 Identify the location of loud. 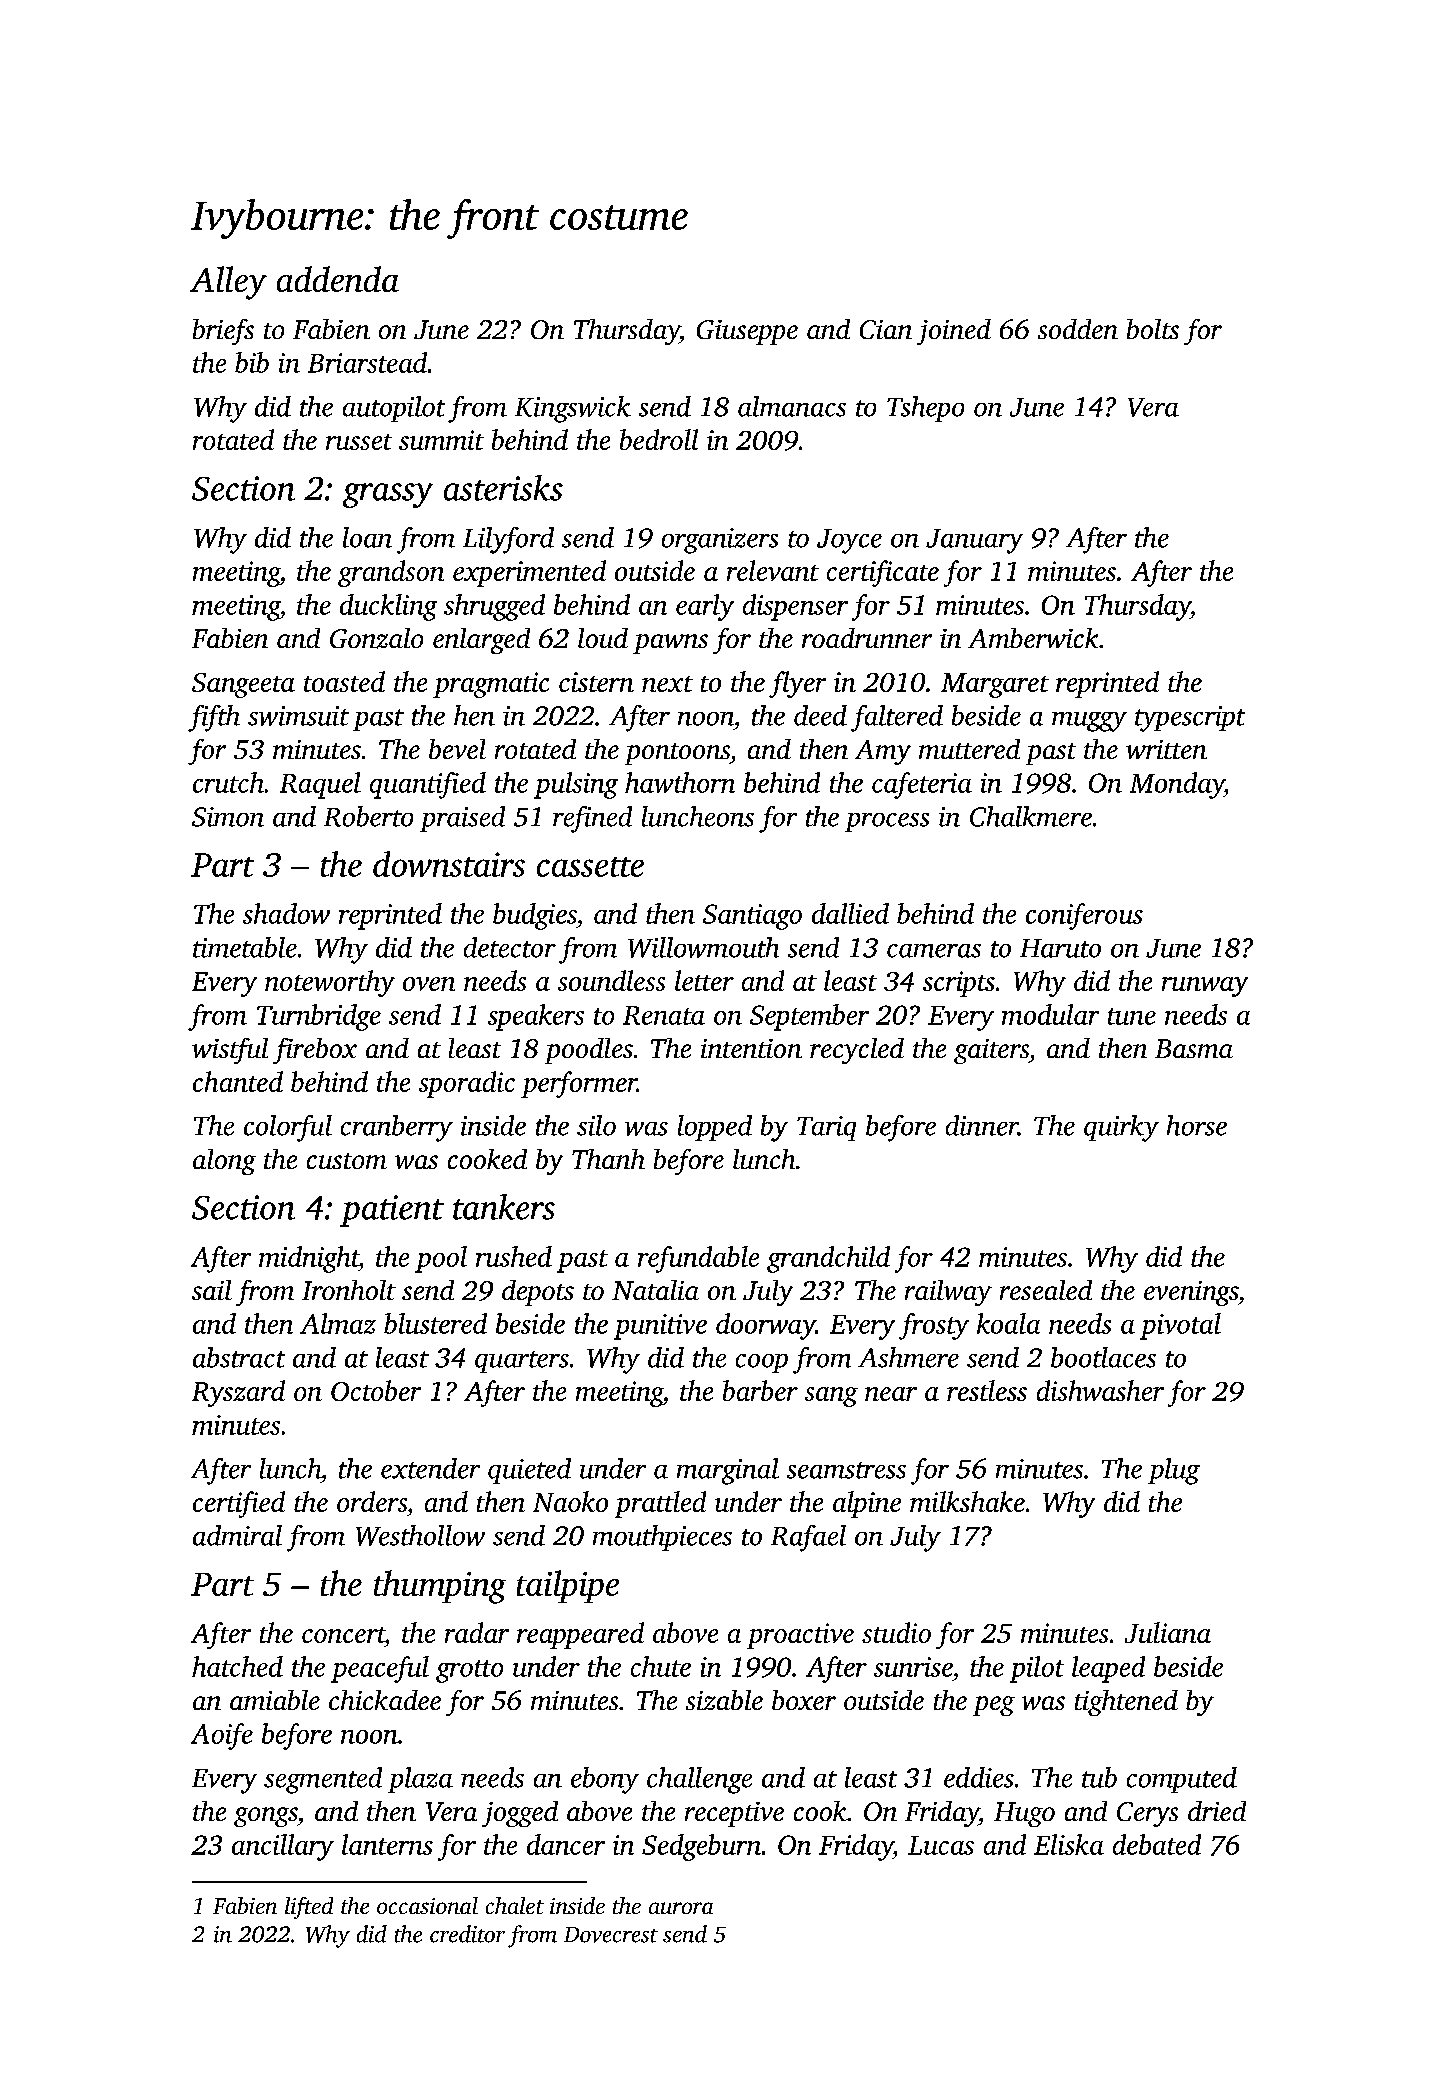
(603, 638).
